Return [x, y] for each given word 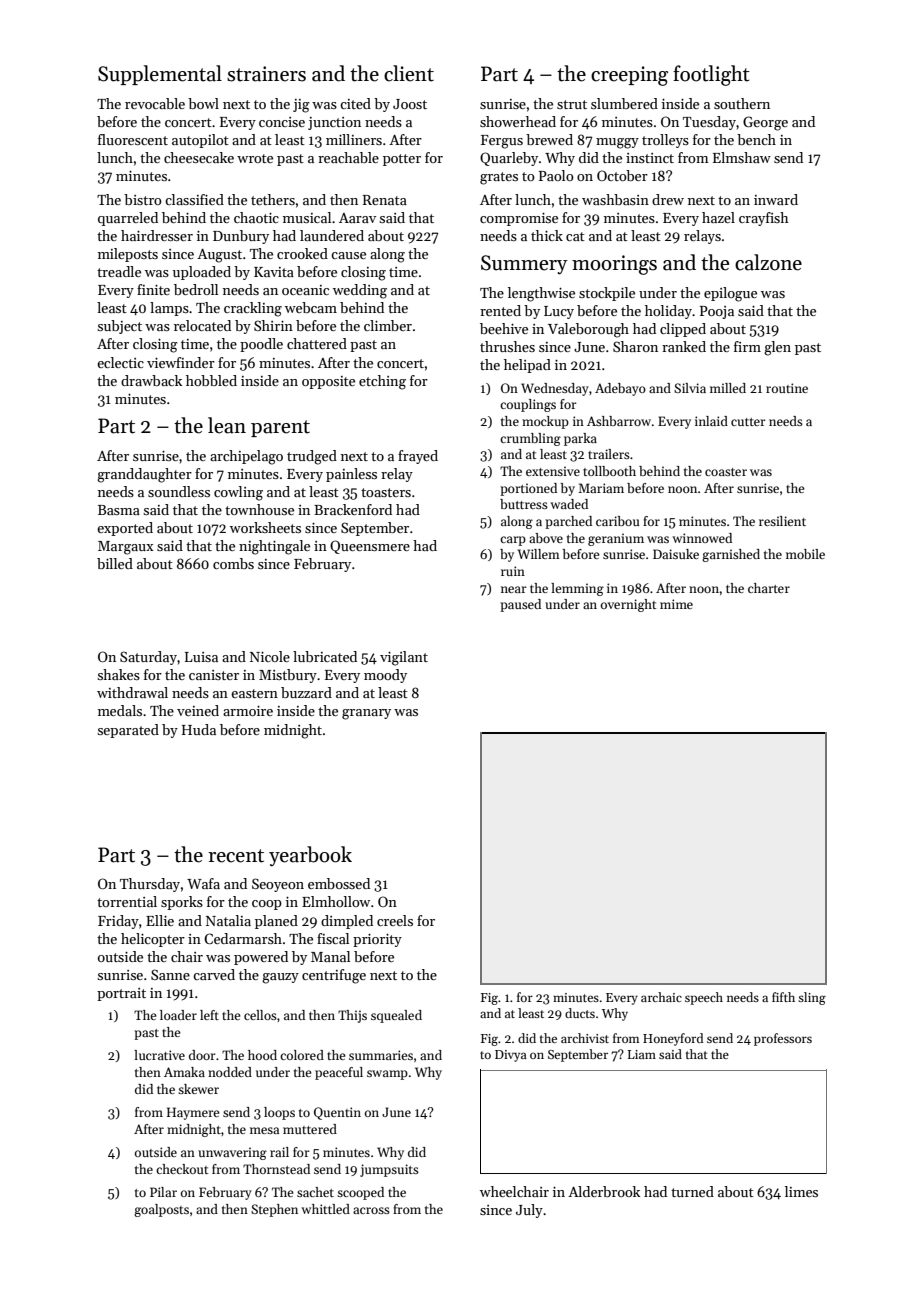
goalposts [161, 1210]
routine [787, 388]
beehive [504, 328]
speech [704, 998]
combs [233, 563]
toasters [386, 492]
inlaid [711, 421]
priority [377, 940]
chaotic [256, 217]
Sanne [170, 974]
